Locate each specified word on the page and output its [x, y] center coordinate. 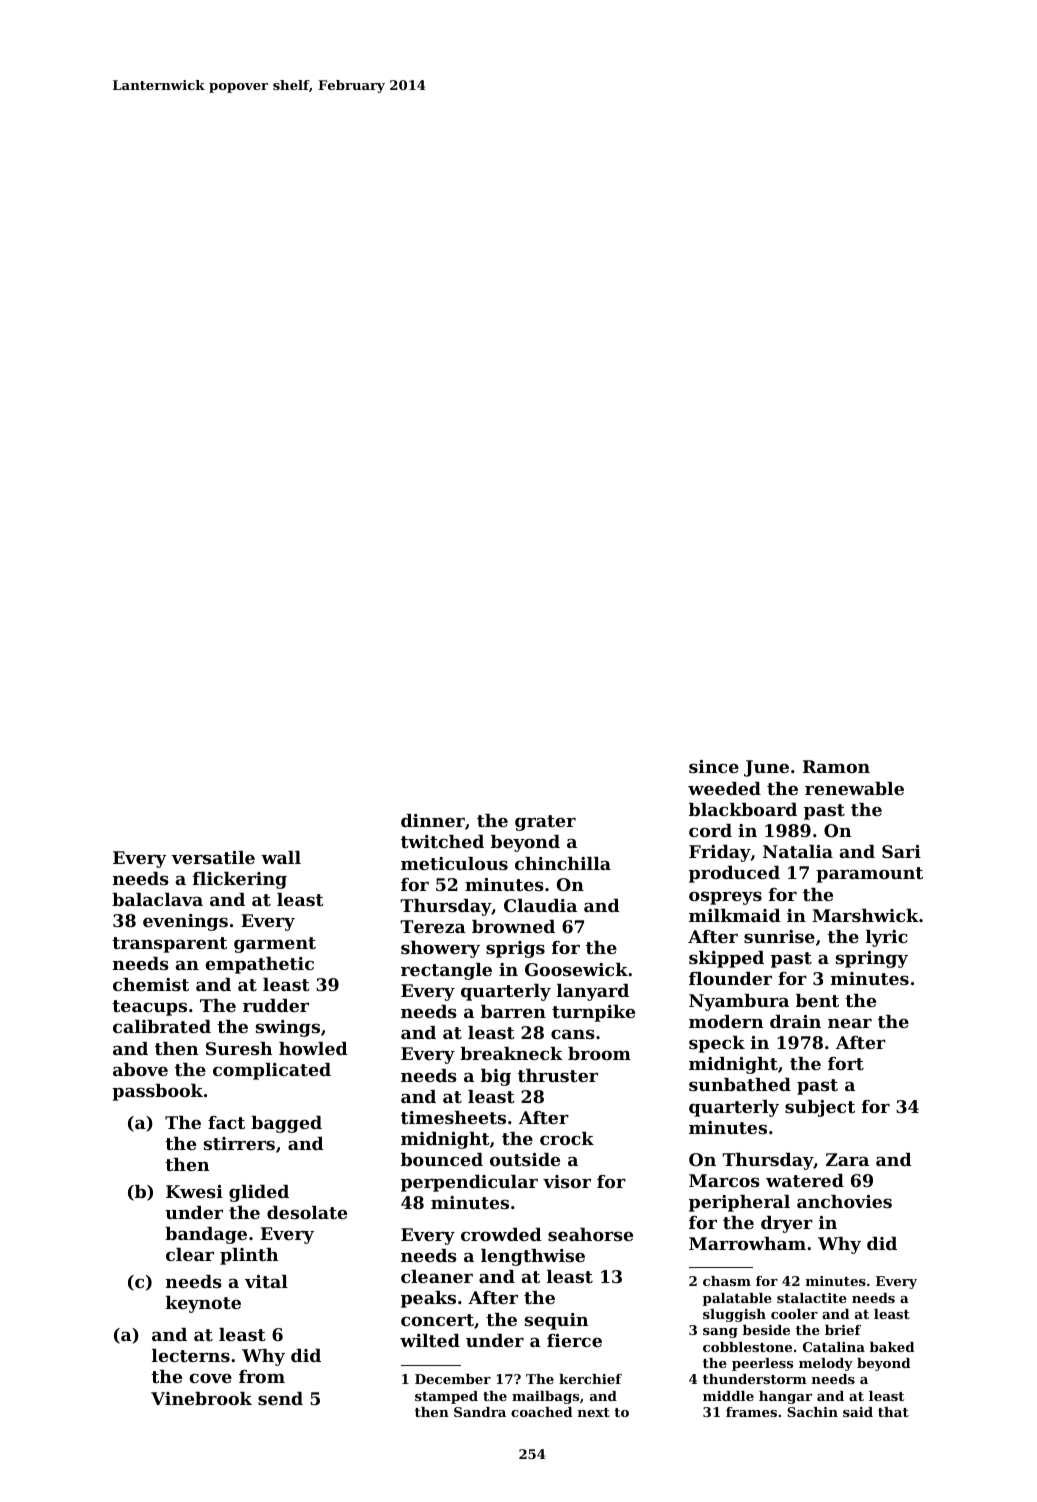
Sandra [480, 1412]
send [280, 1398]
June [766, 768]
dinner [433, 820]
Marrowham [747, 1243]
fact [226, 1122]
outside [525, 1159]
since [714, 766]
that [893, 1412]
